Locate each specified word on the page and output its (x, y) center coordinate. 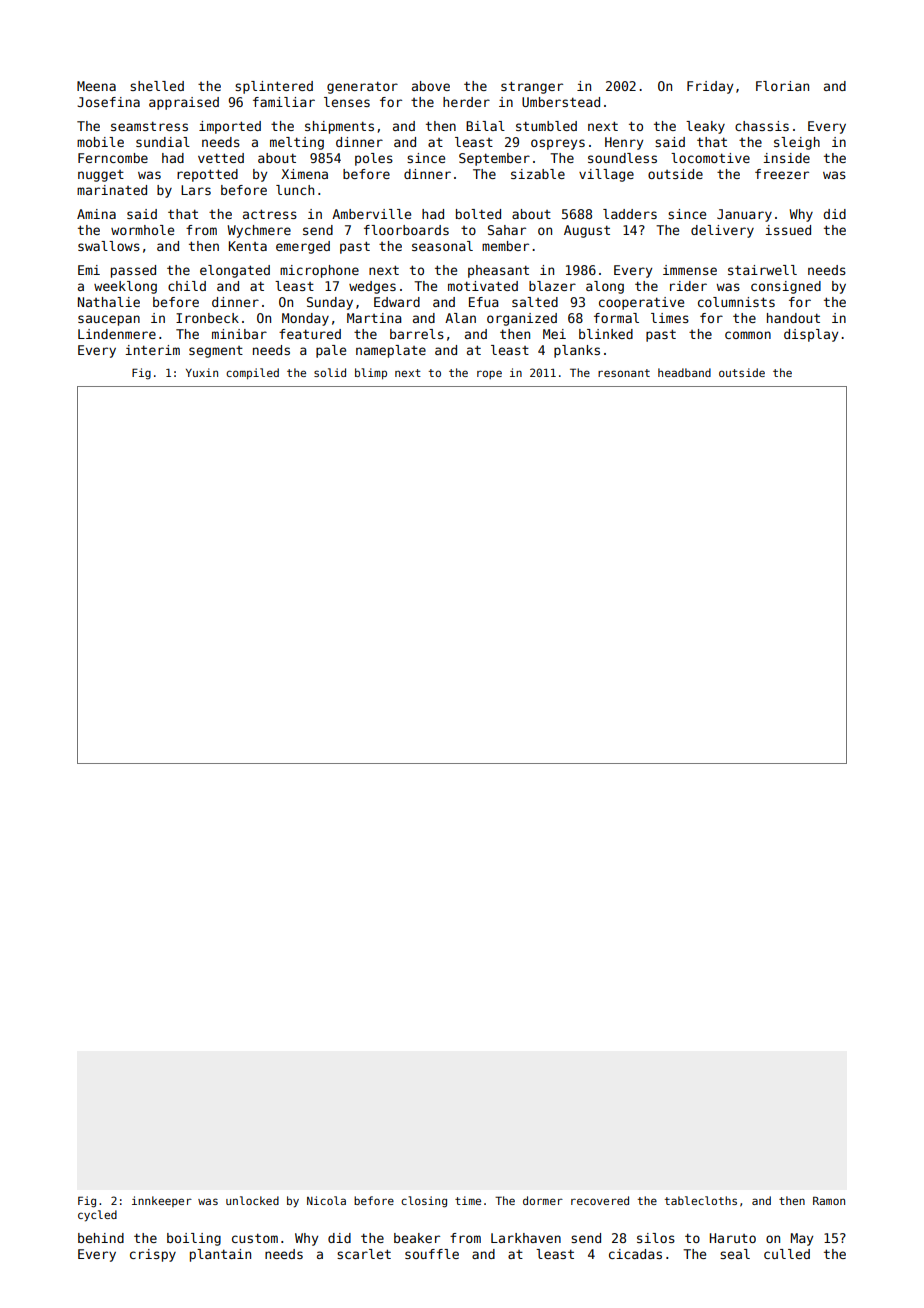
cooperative (641, 303)
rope (489, 374)
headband (684, 372)
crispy (153, 1255)
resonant (624, 373)
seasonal (442, 246)
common (748, 335)
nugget (101, 176)
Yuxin (202, 372)
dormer (543, 1200)
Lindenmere (117, 334)
